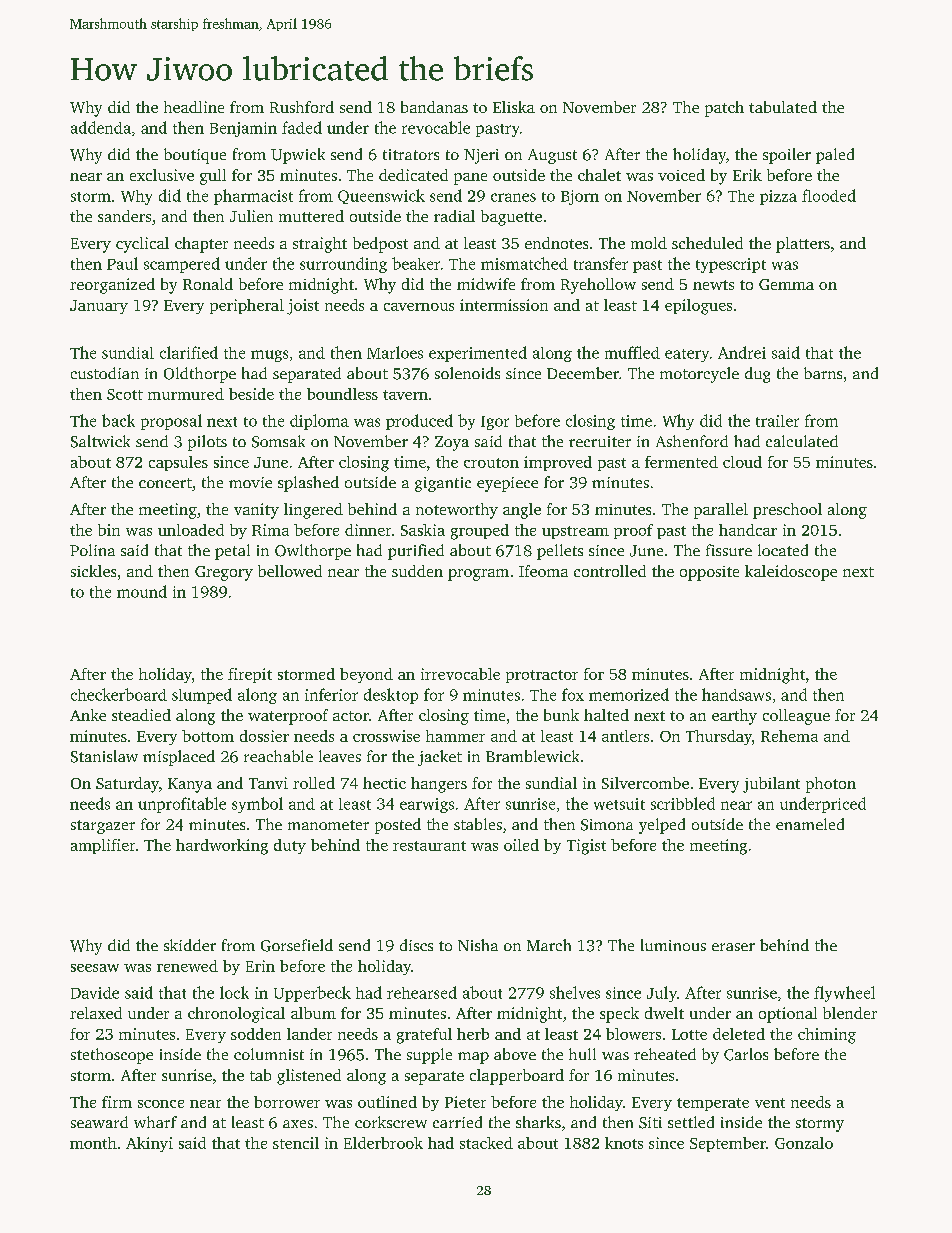 This screenshot has height=1233, width=952. Describe the element at coordinates (290, 846) in the screenshot. I see `duty` at that location.
